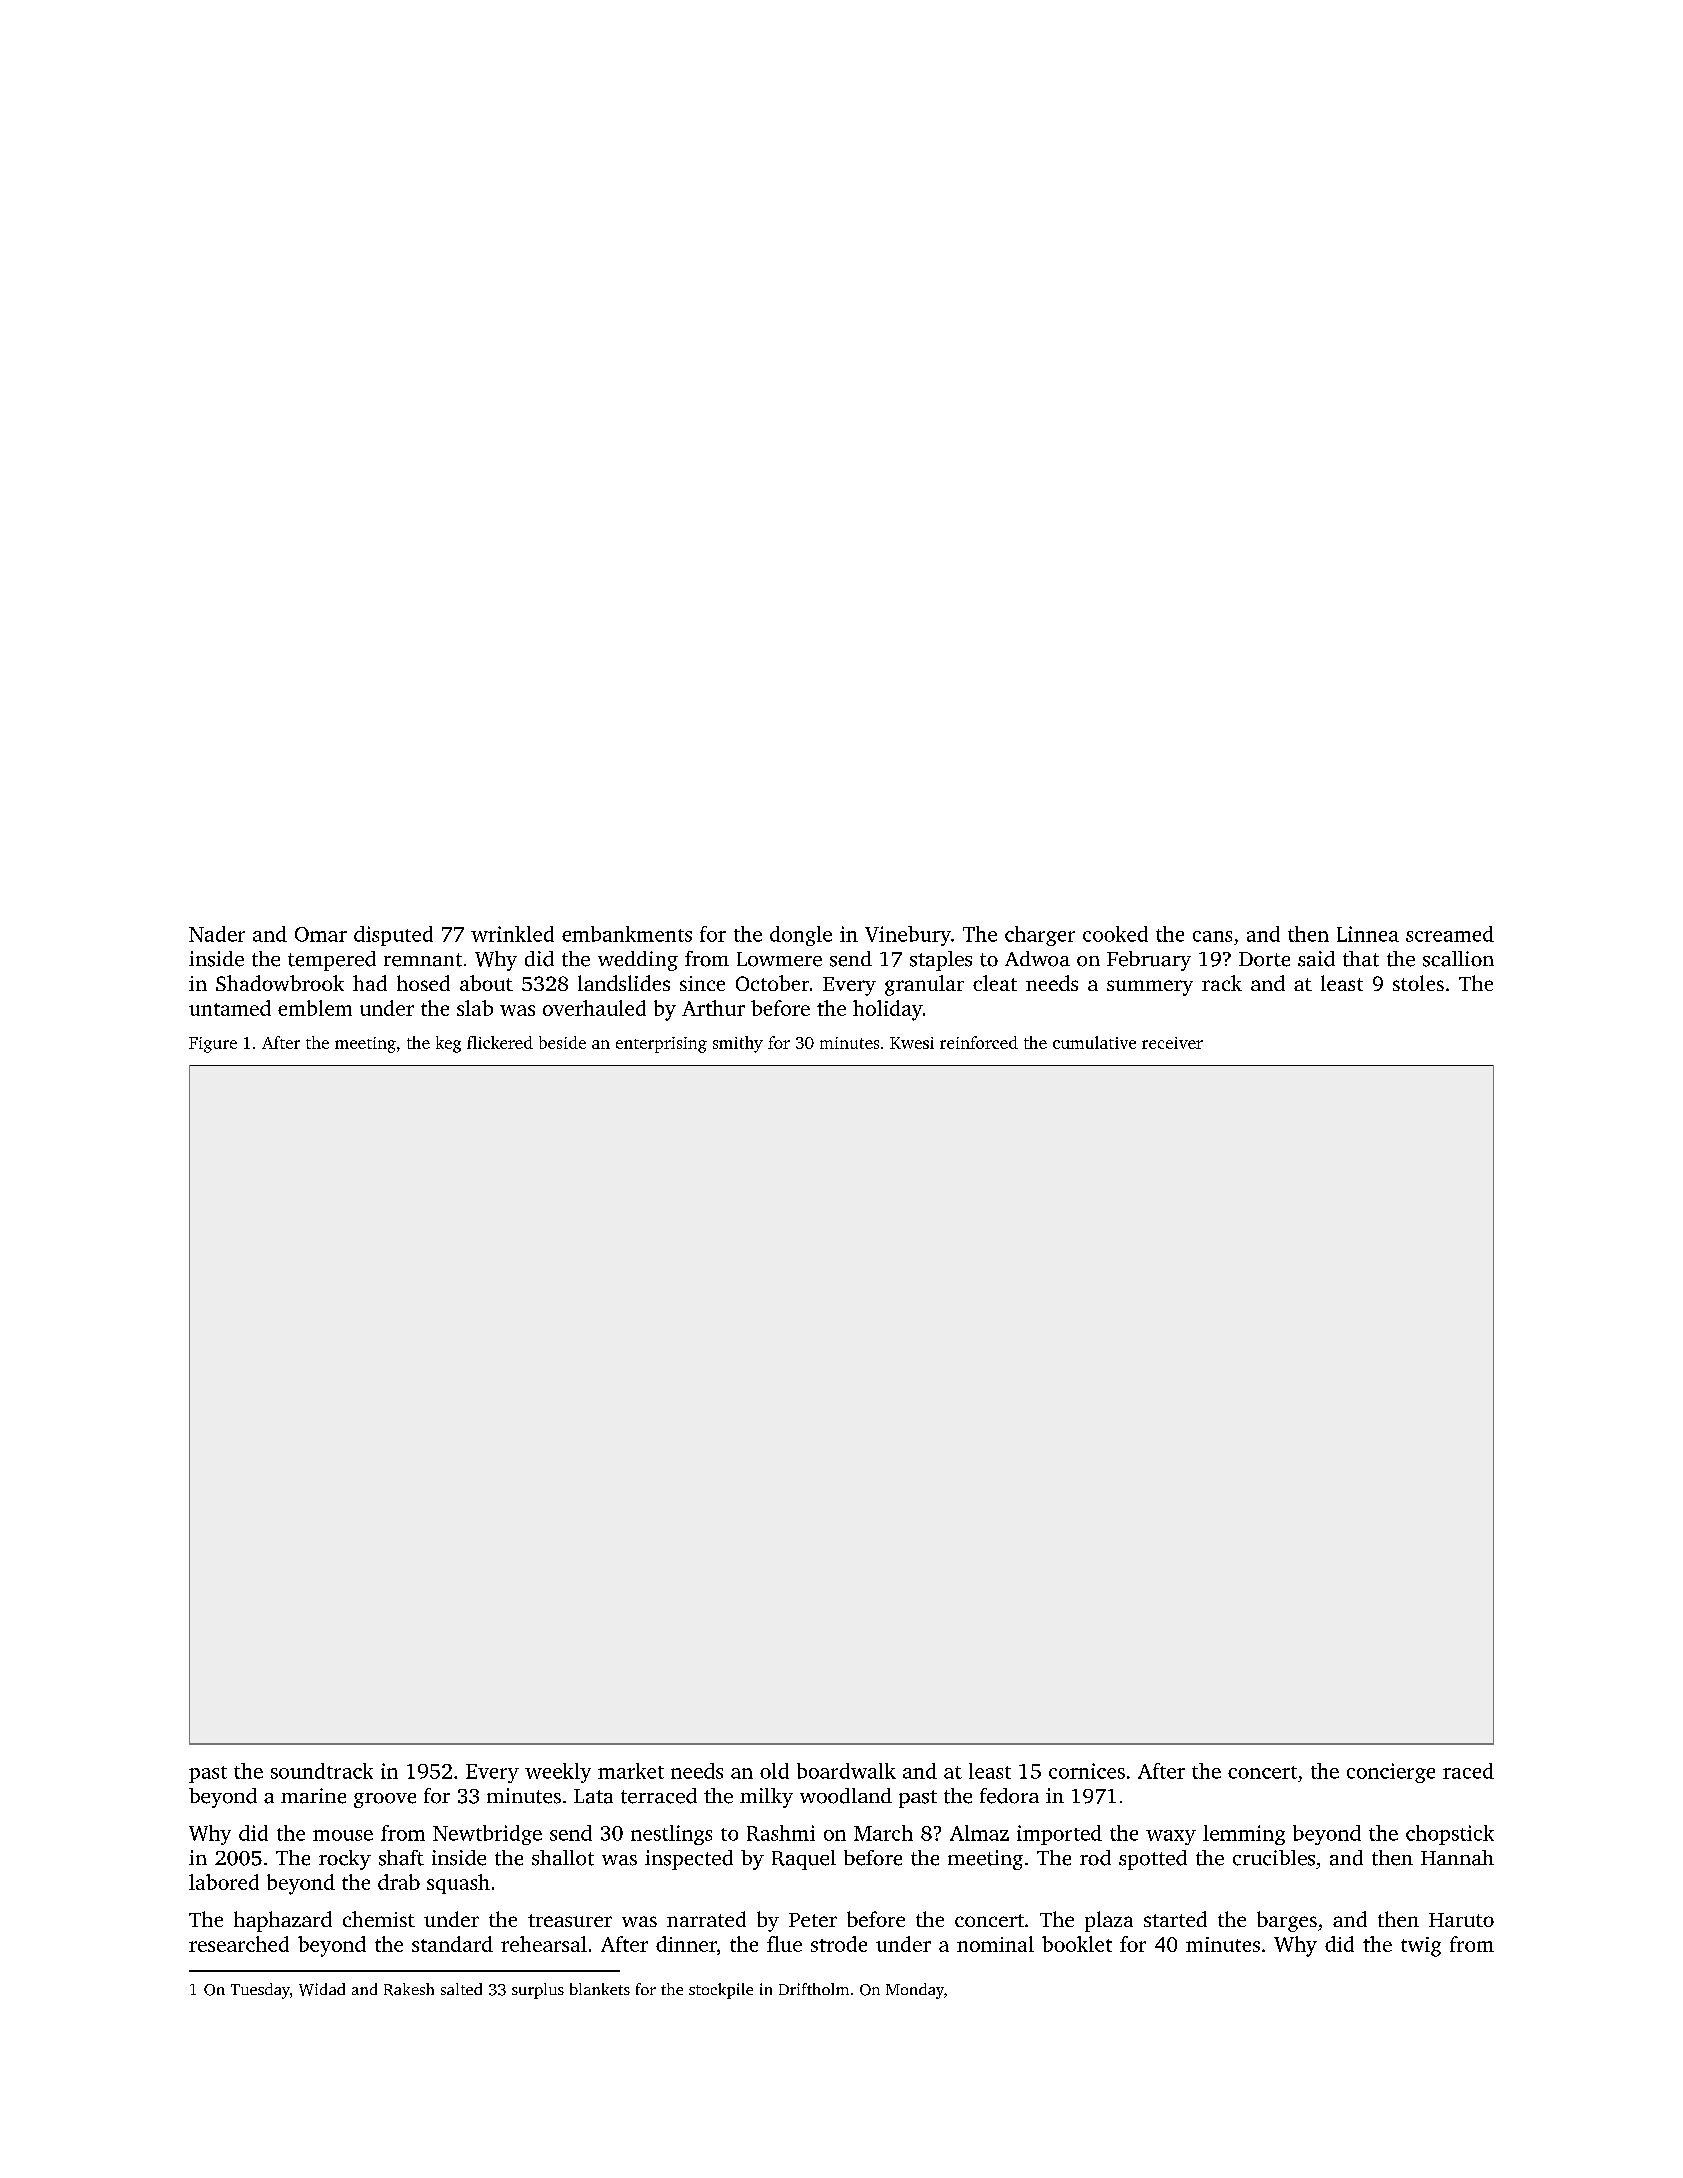 The height and width of the page is (2178, 1683). I want to click on Figure, so click(213, 1045).
